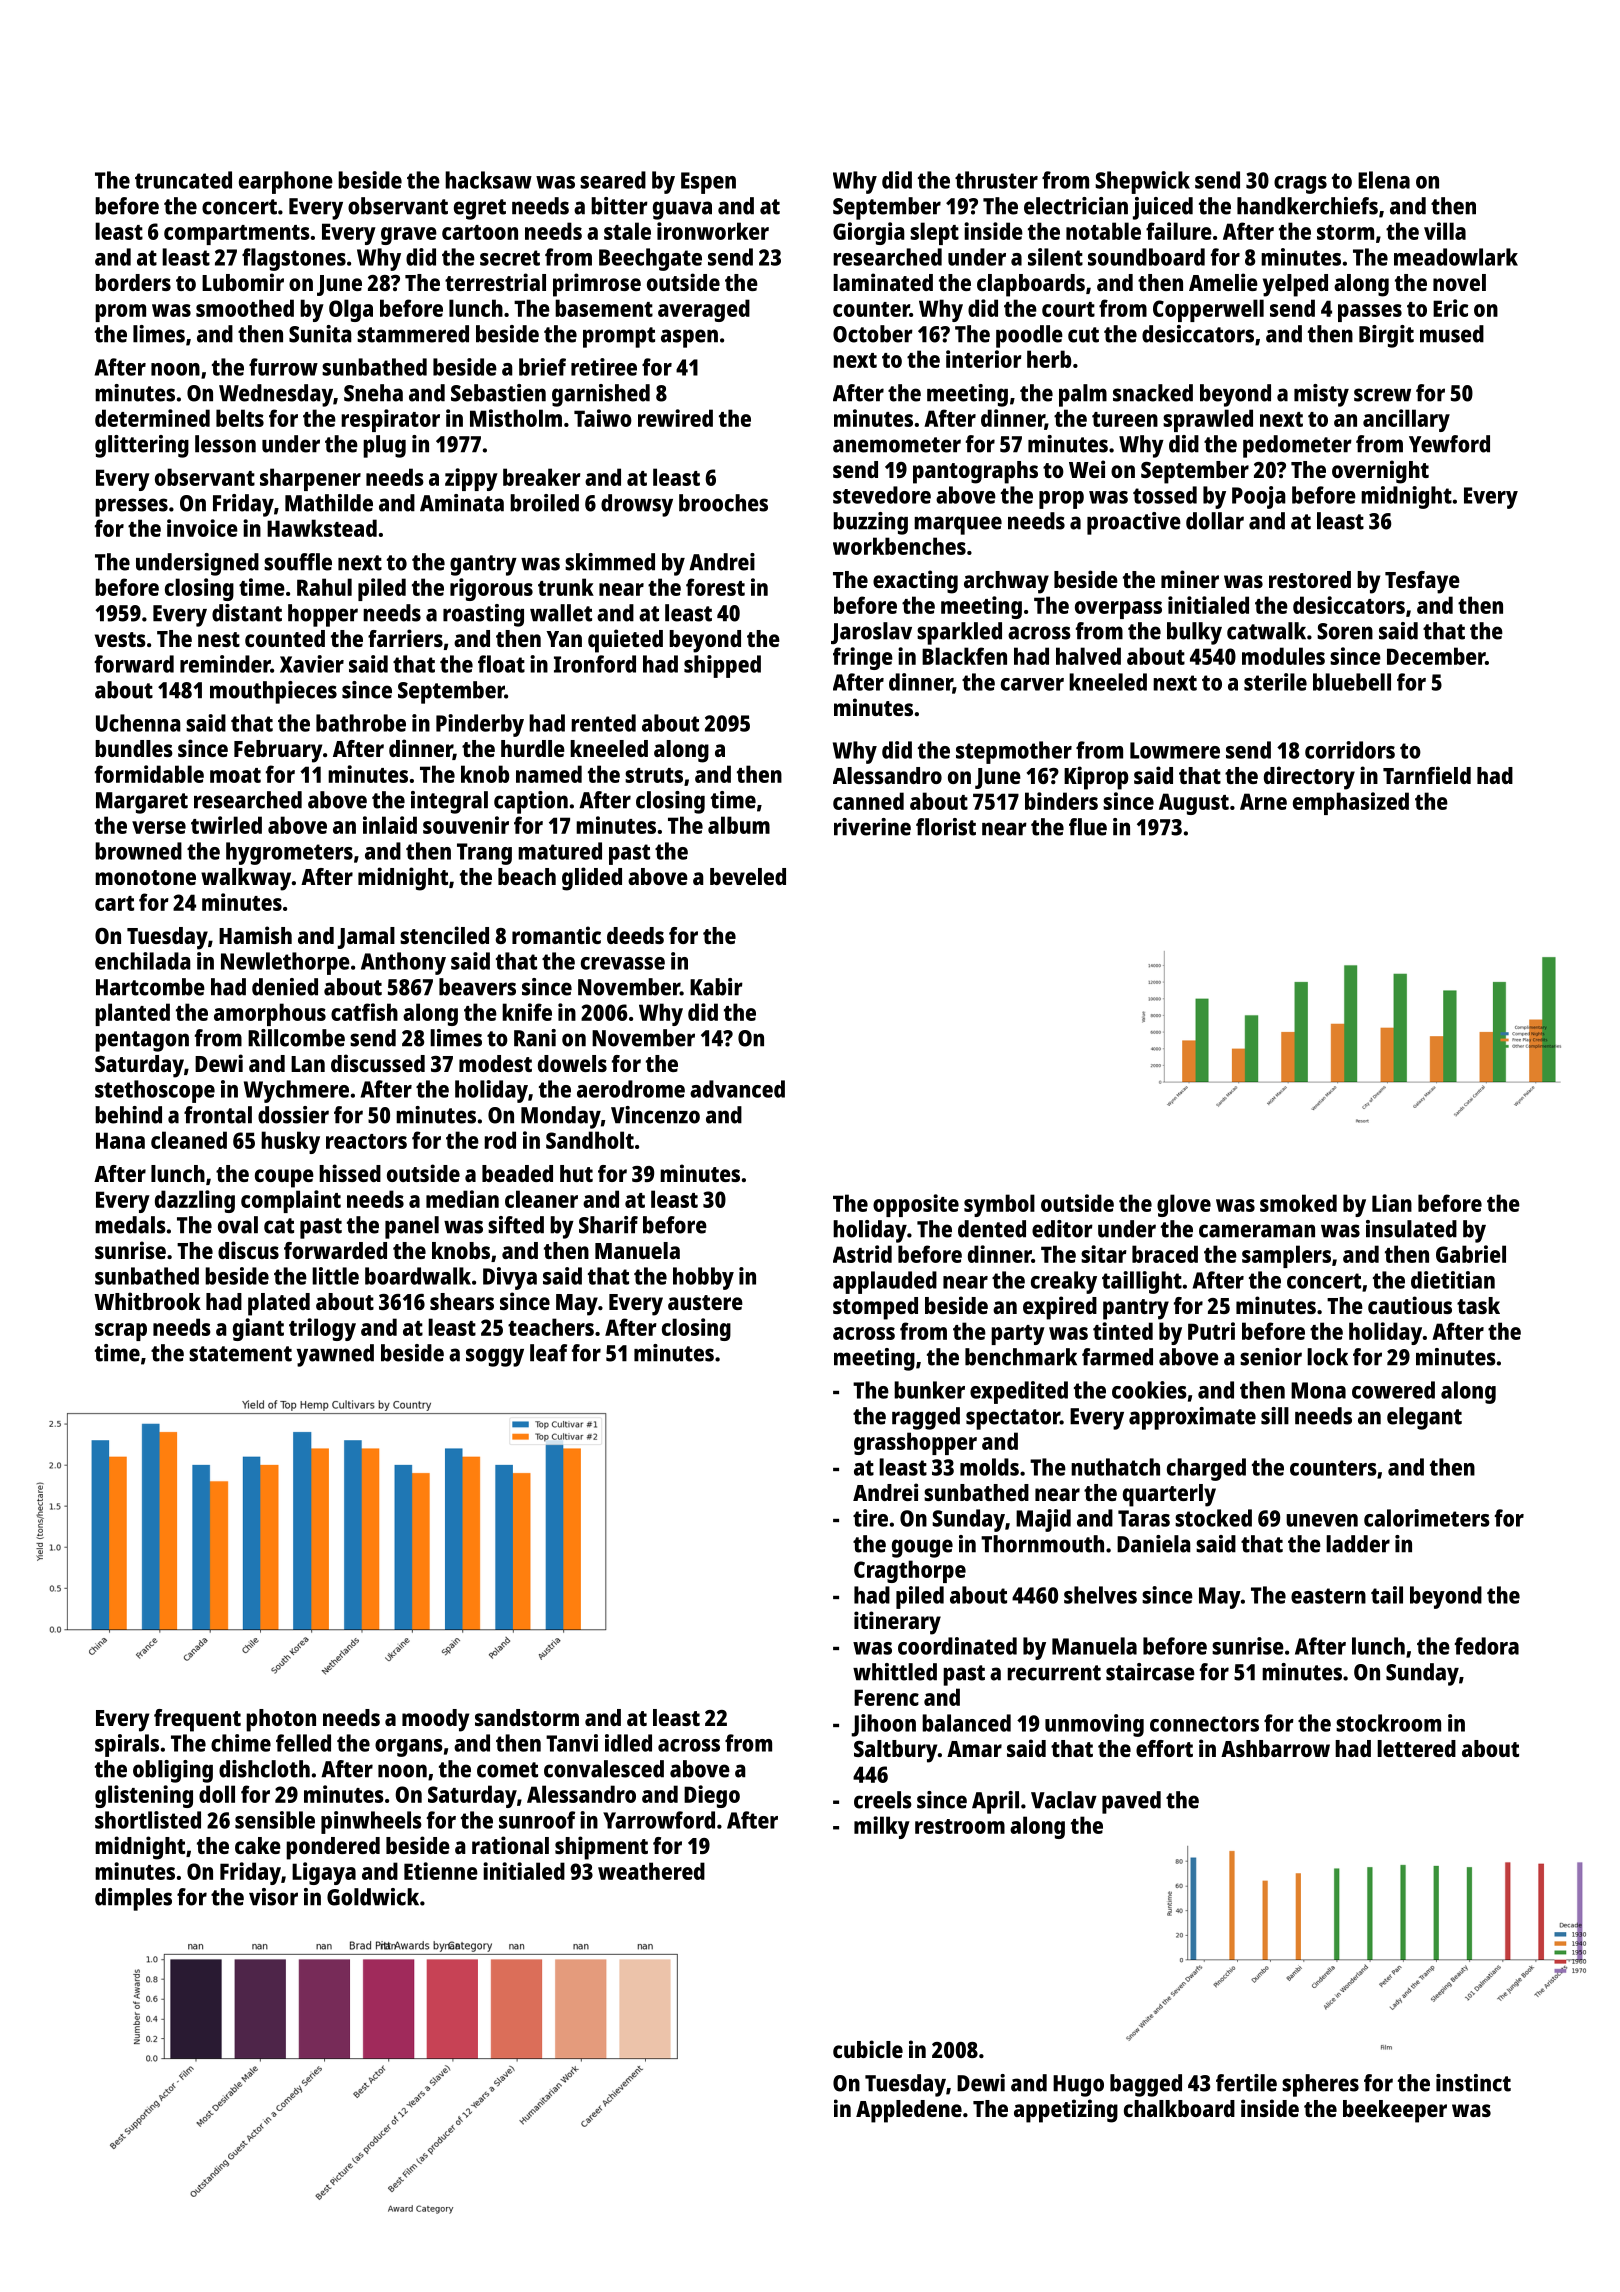 This screenshot has width=1620, height=2292. What do you see at coordinates (1310, 579) in the screenshot?
I see `restored` at bounding box center [1310, 579].
